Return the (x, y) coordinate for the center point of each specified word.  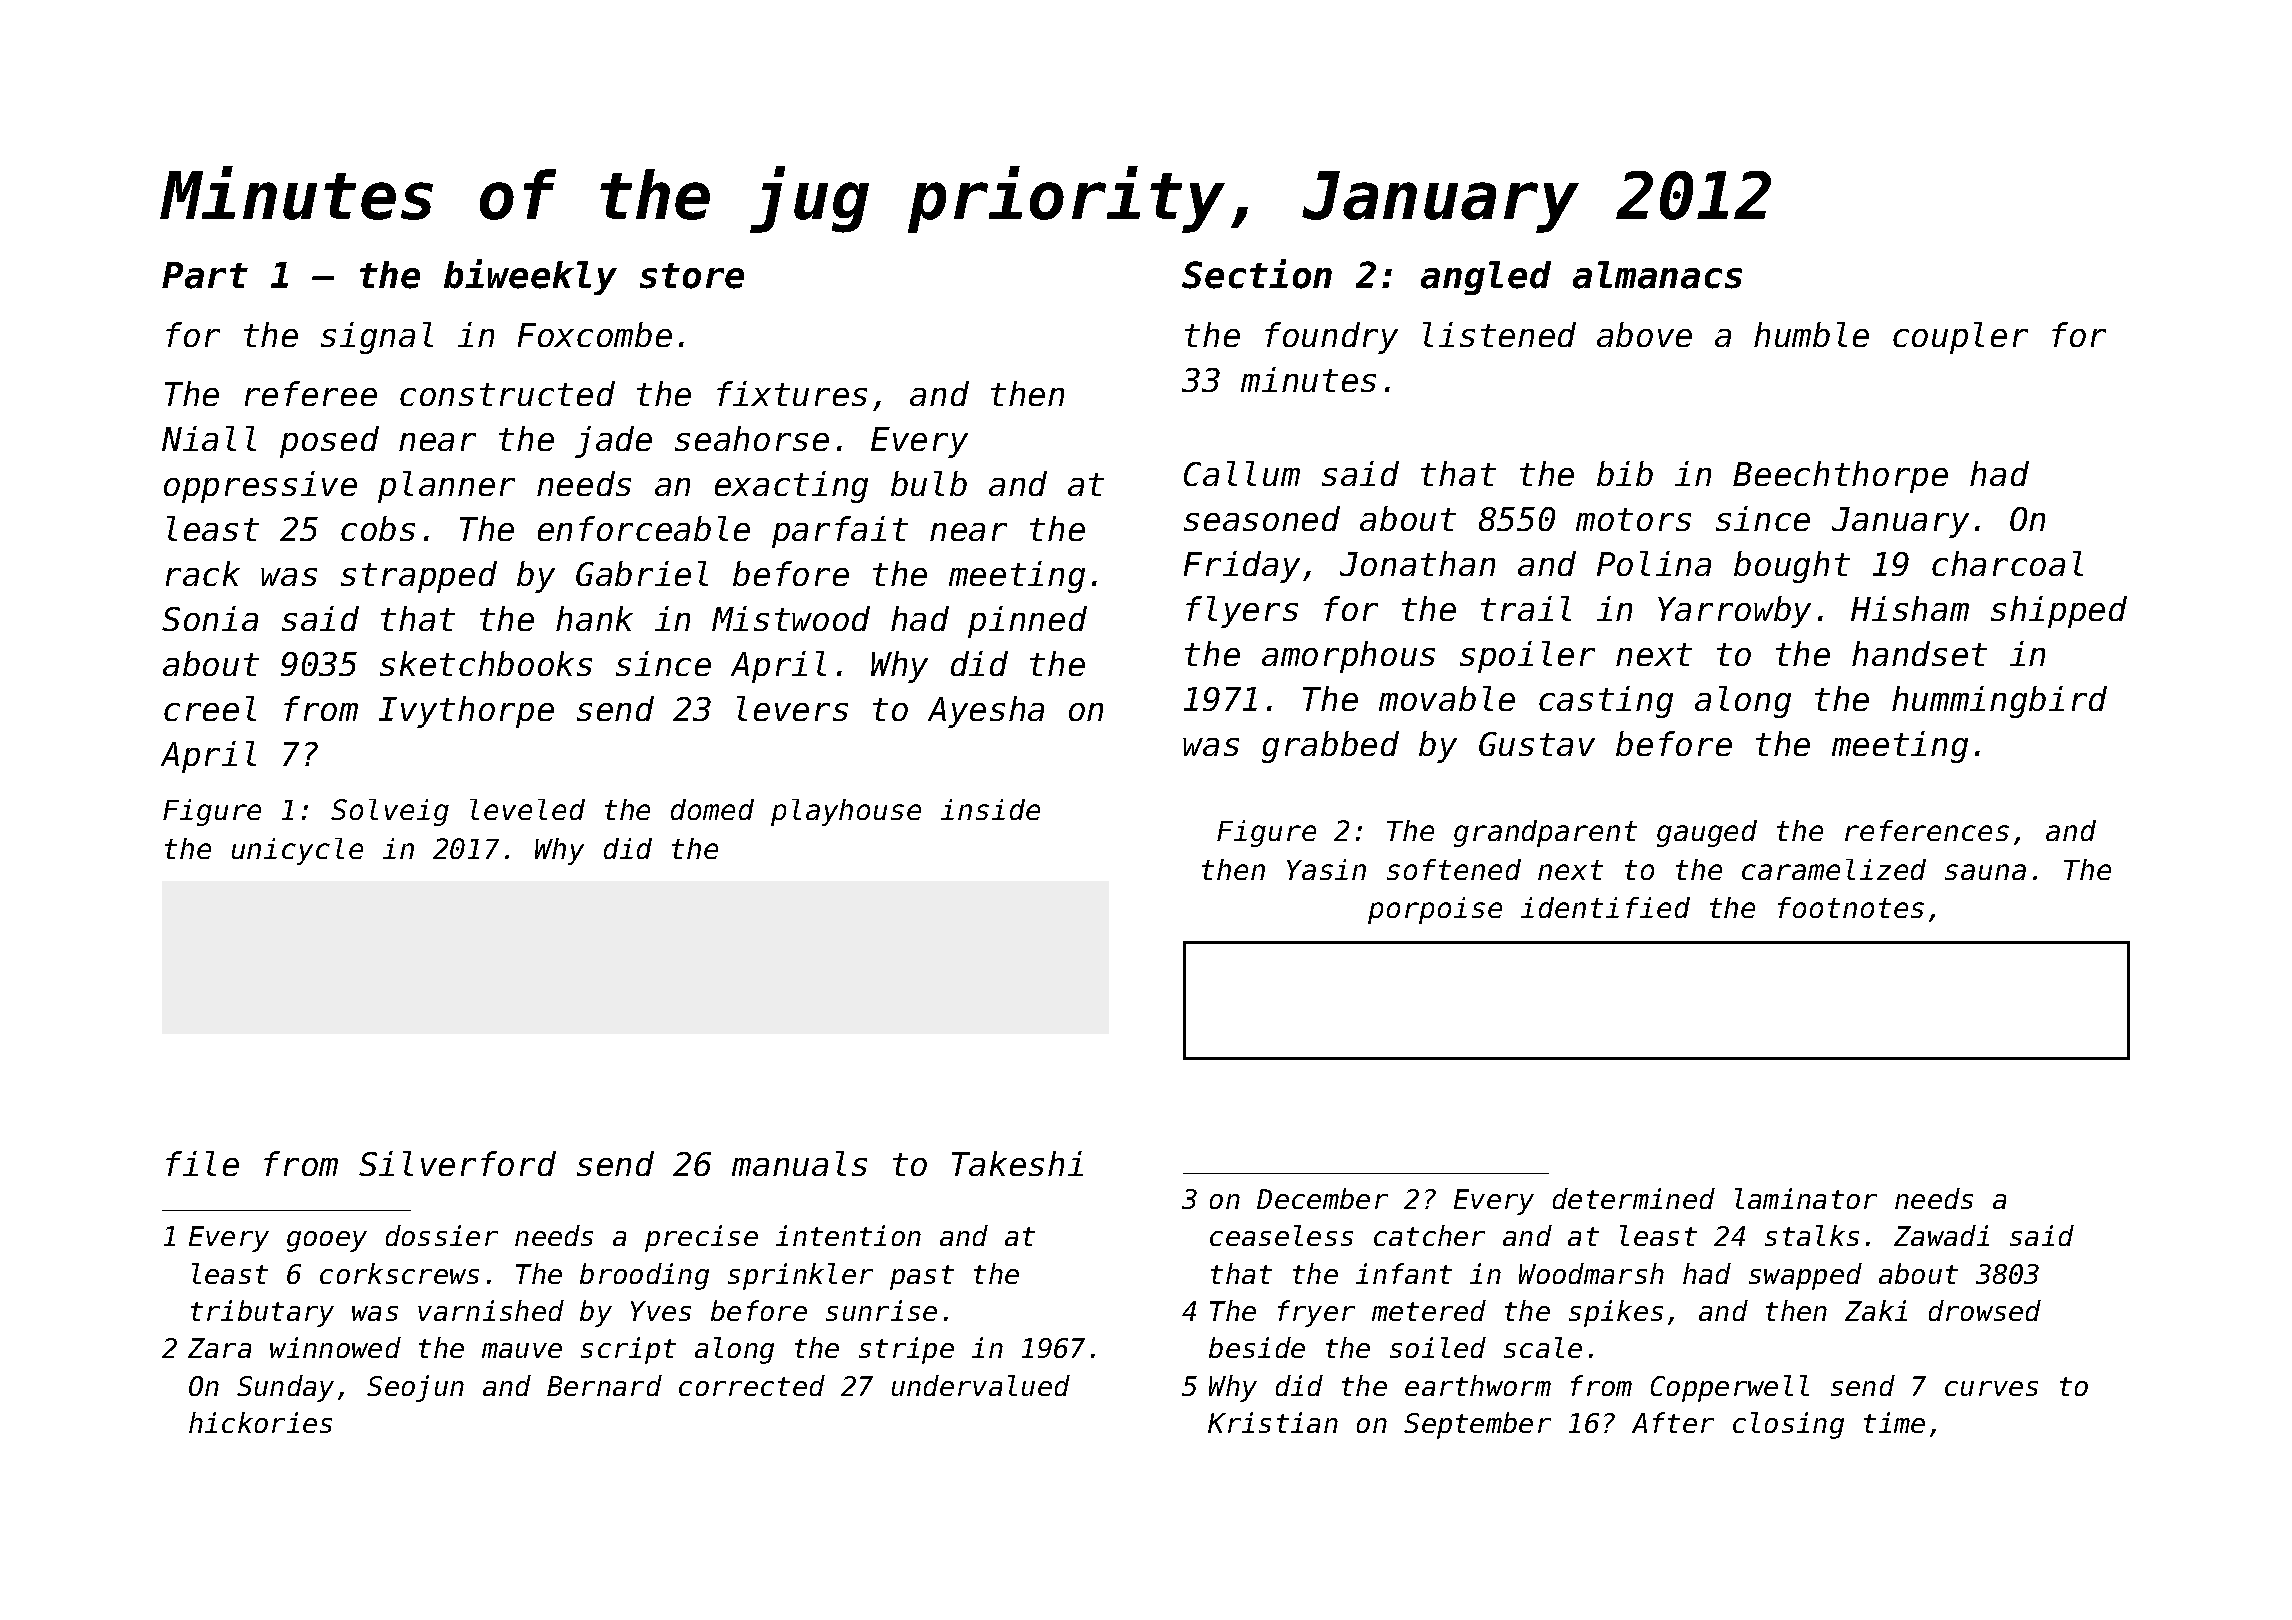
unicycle (297, 851)
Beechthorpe (1840, 477)
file (202, 1163)
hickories (260, 1422)
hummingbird (1999, 702)
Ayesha (986, 712)
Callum (1242, 473)
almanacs (1657, 275)
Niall (209, 438)
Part (205, 275)
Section (1257, 274)
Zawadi (1941, 1235)
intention (848, 1235)
